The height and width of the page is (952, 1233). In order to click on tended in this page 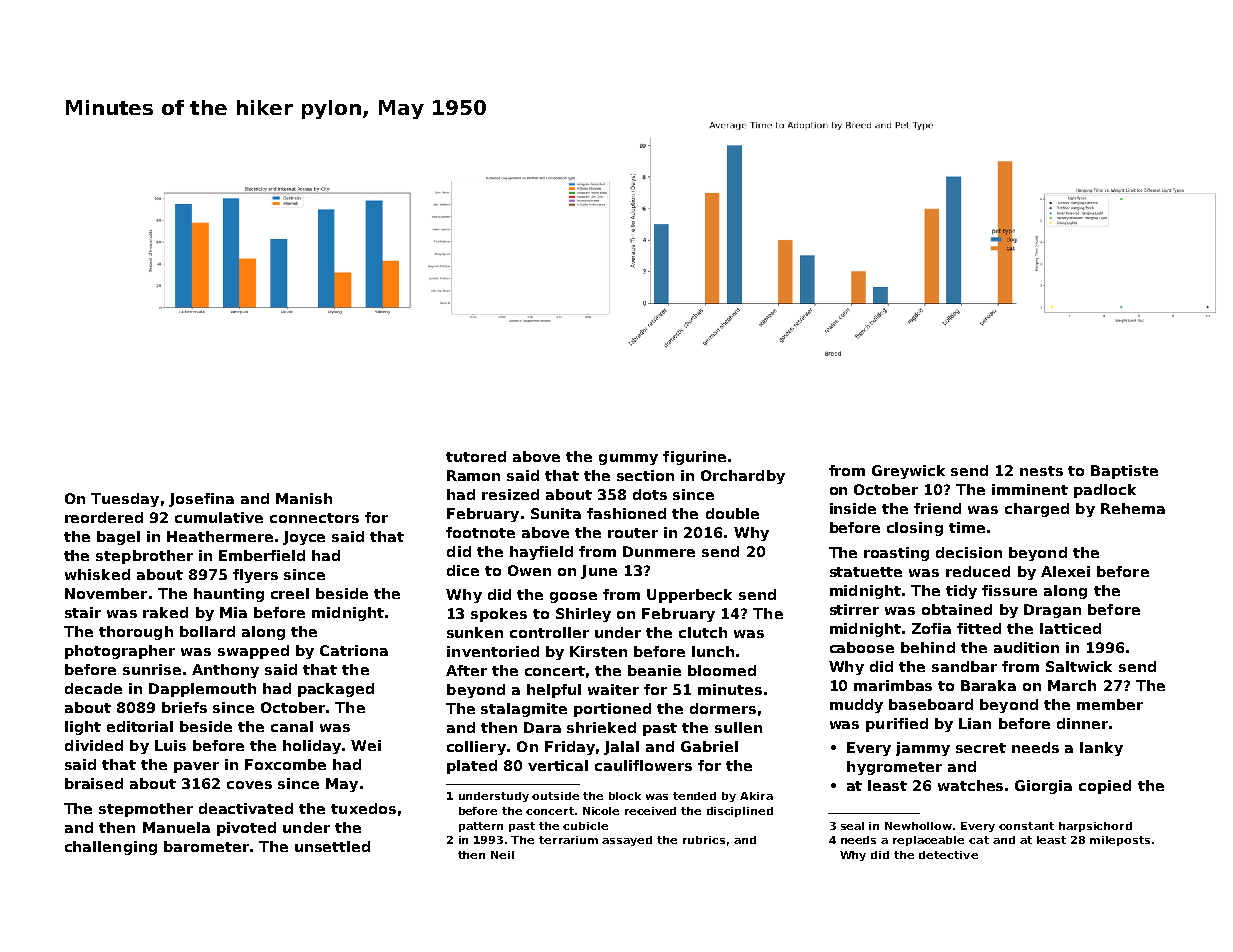, I will do `click(694, 796)`.
